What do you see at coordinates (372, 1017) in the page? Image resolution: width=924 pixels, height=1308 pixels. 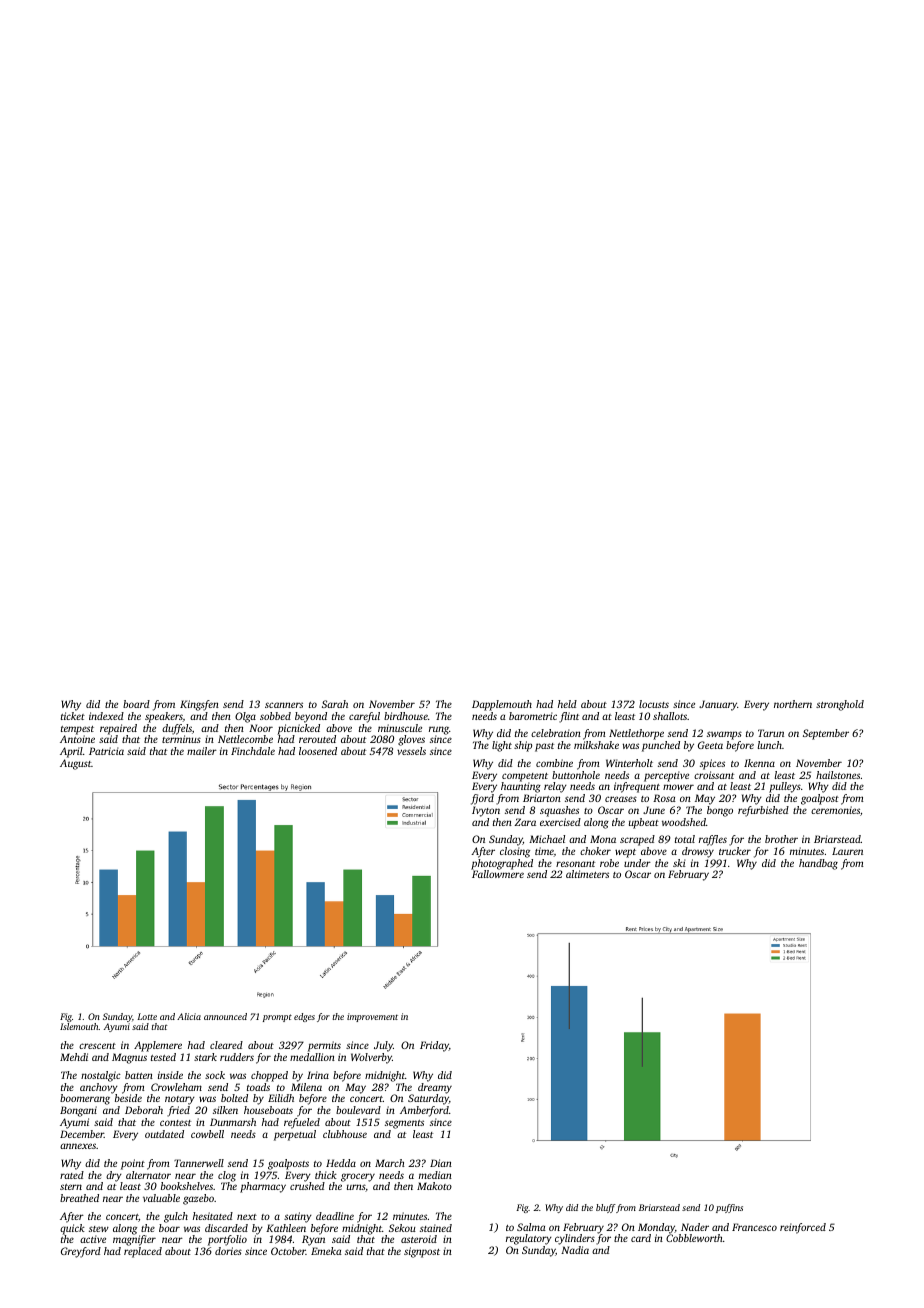 I see `improvement` at bounding box center [372, 1017].
